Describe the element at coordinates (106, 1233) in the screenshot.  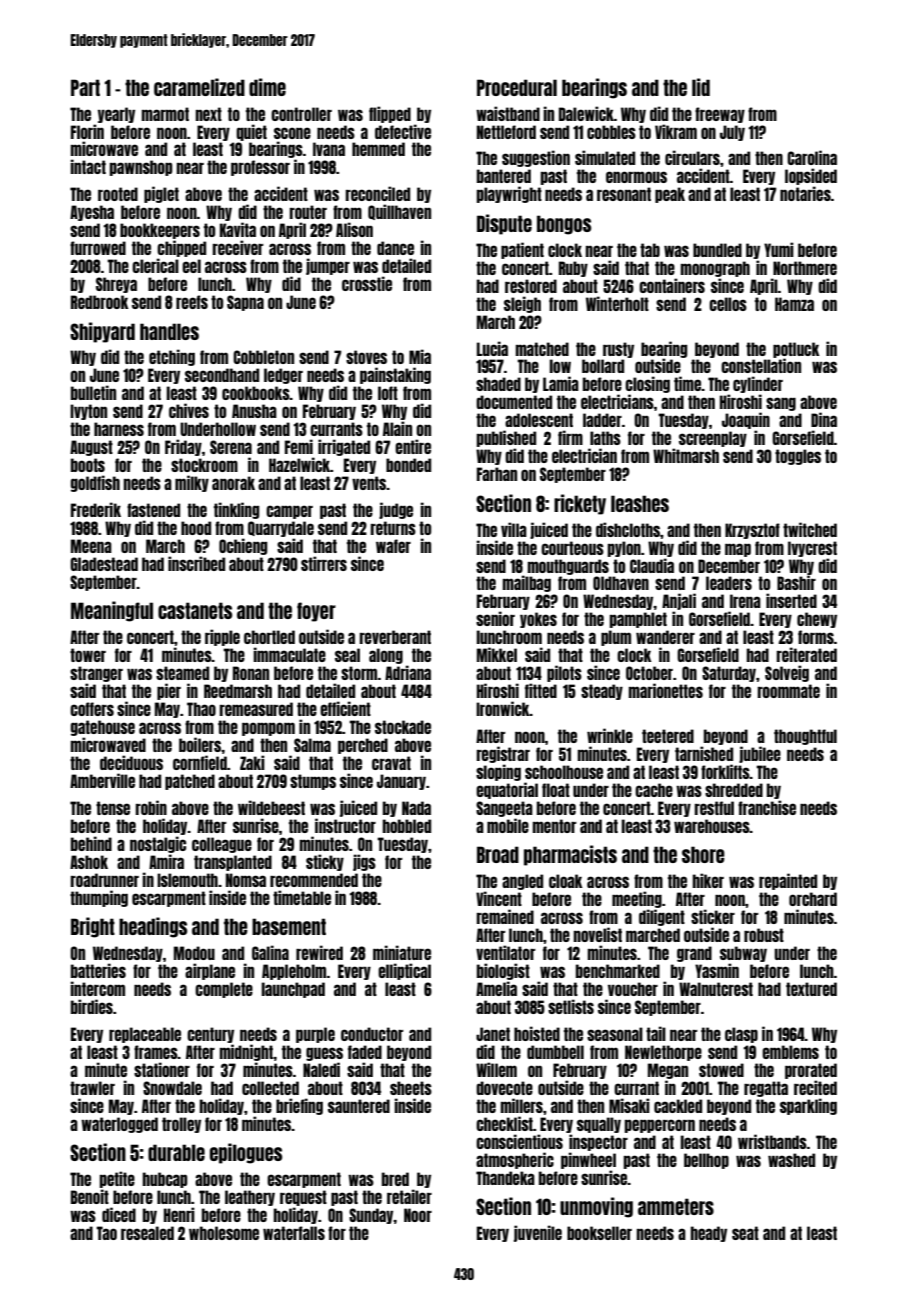
I see `Tao` at that location.
